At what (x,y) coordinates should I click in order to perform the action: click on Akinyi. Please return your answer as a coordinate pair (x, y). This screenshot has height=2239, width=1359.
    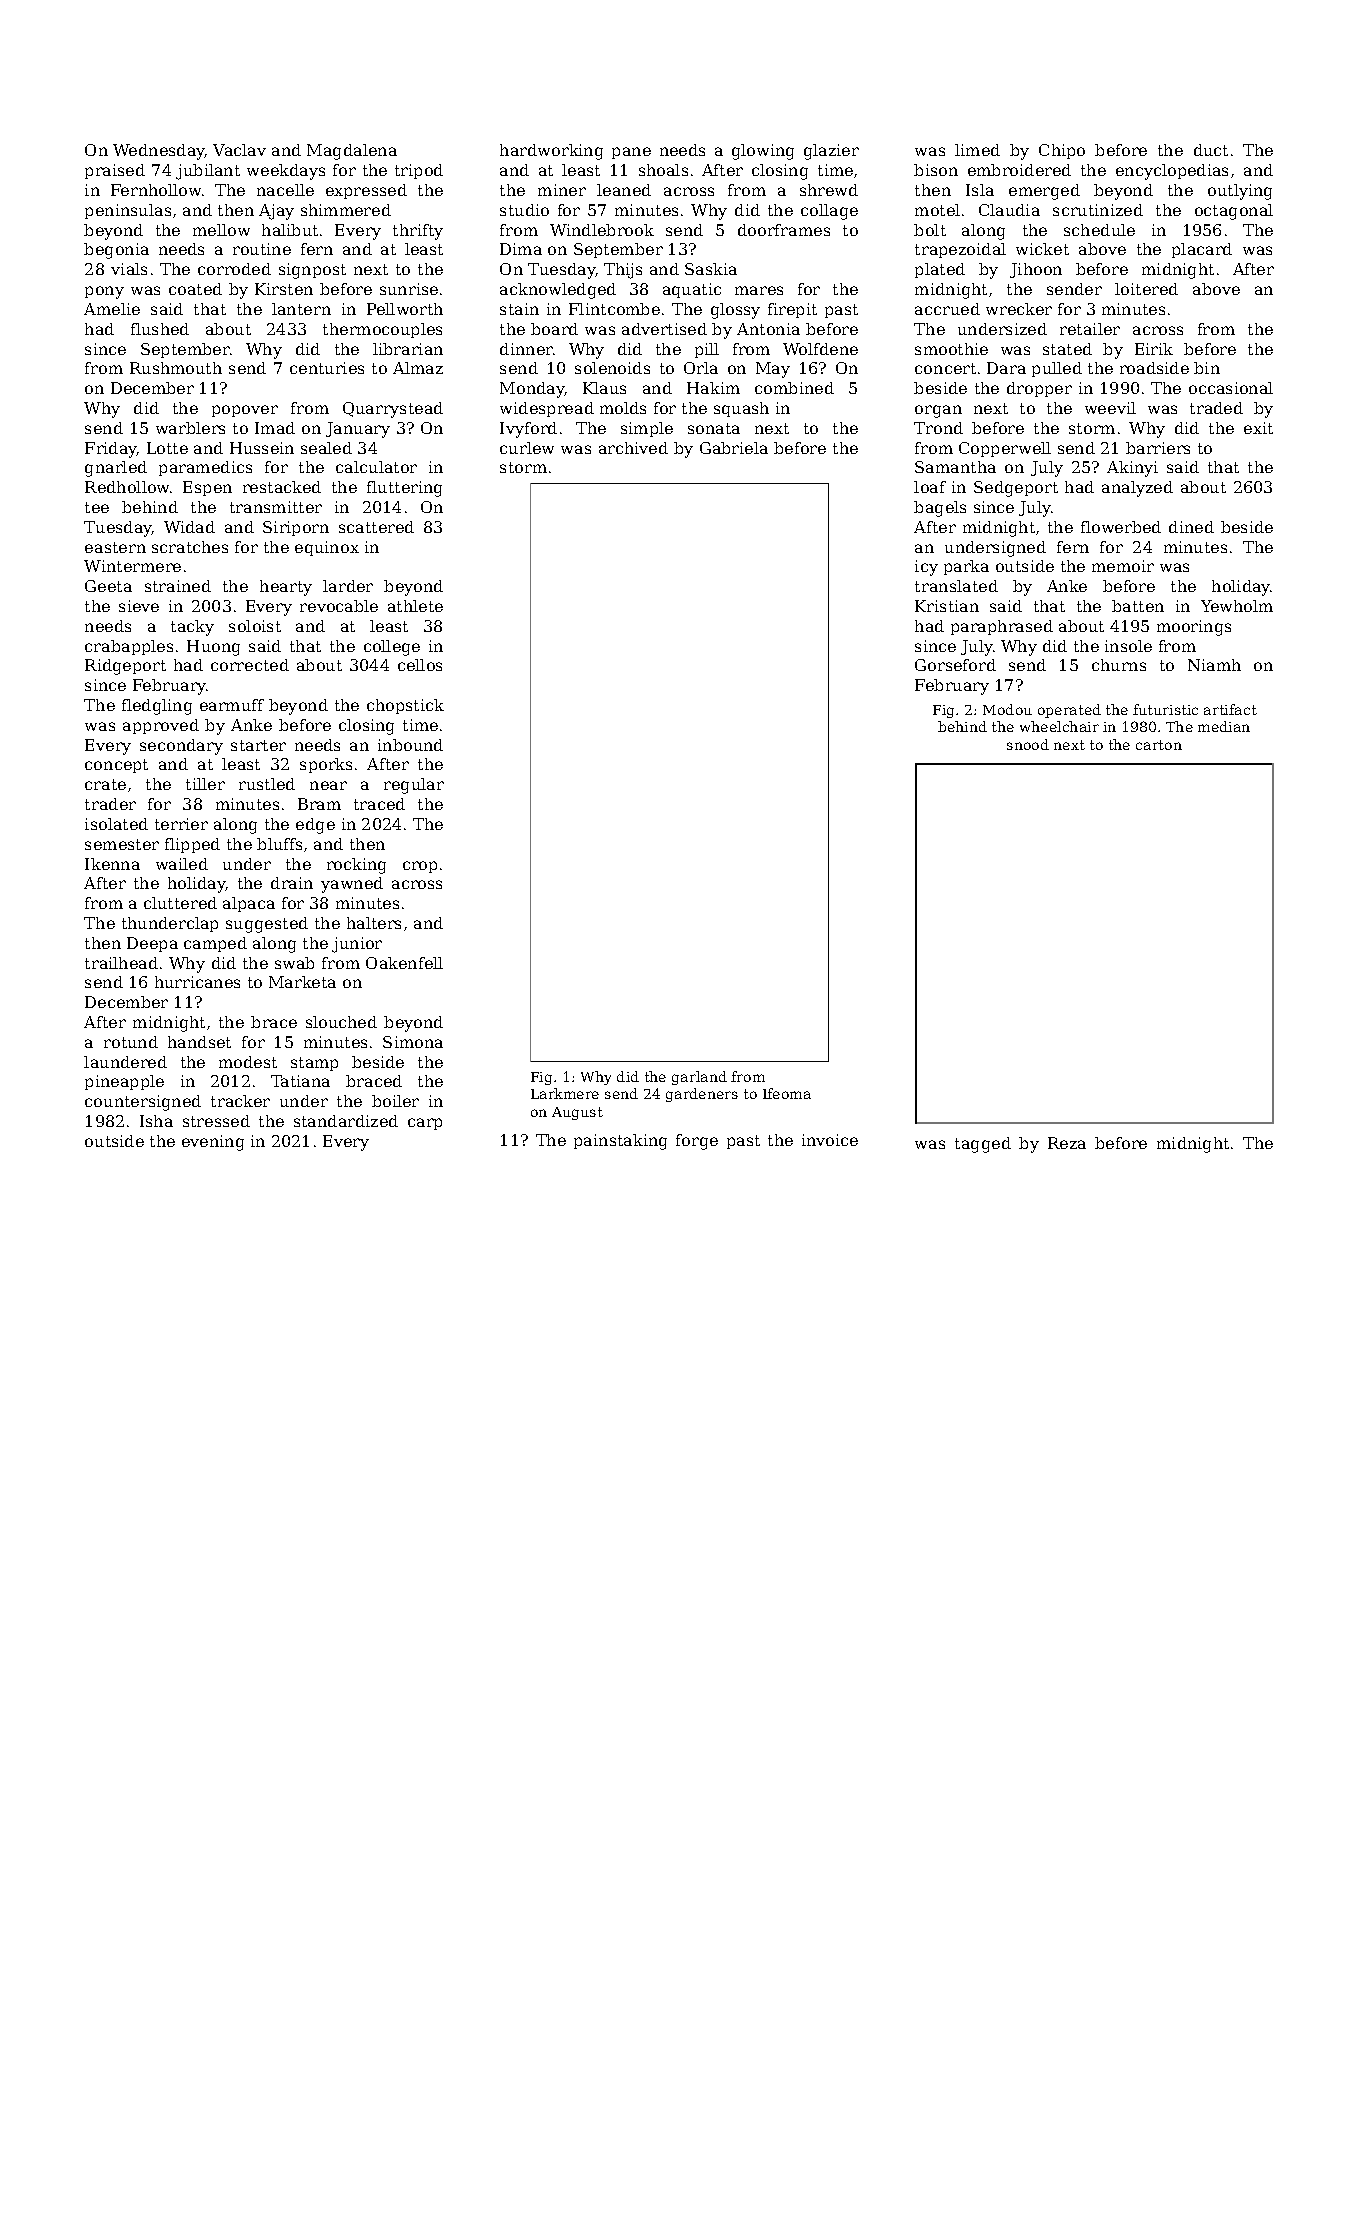
    Looking at the image, I should click on (1132, 469).
